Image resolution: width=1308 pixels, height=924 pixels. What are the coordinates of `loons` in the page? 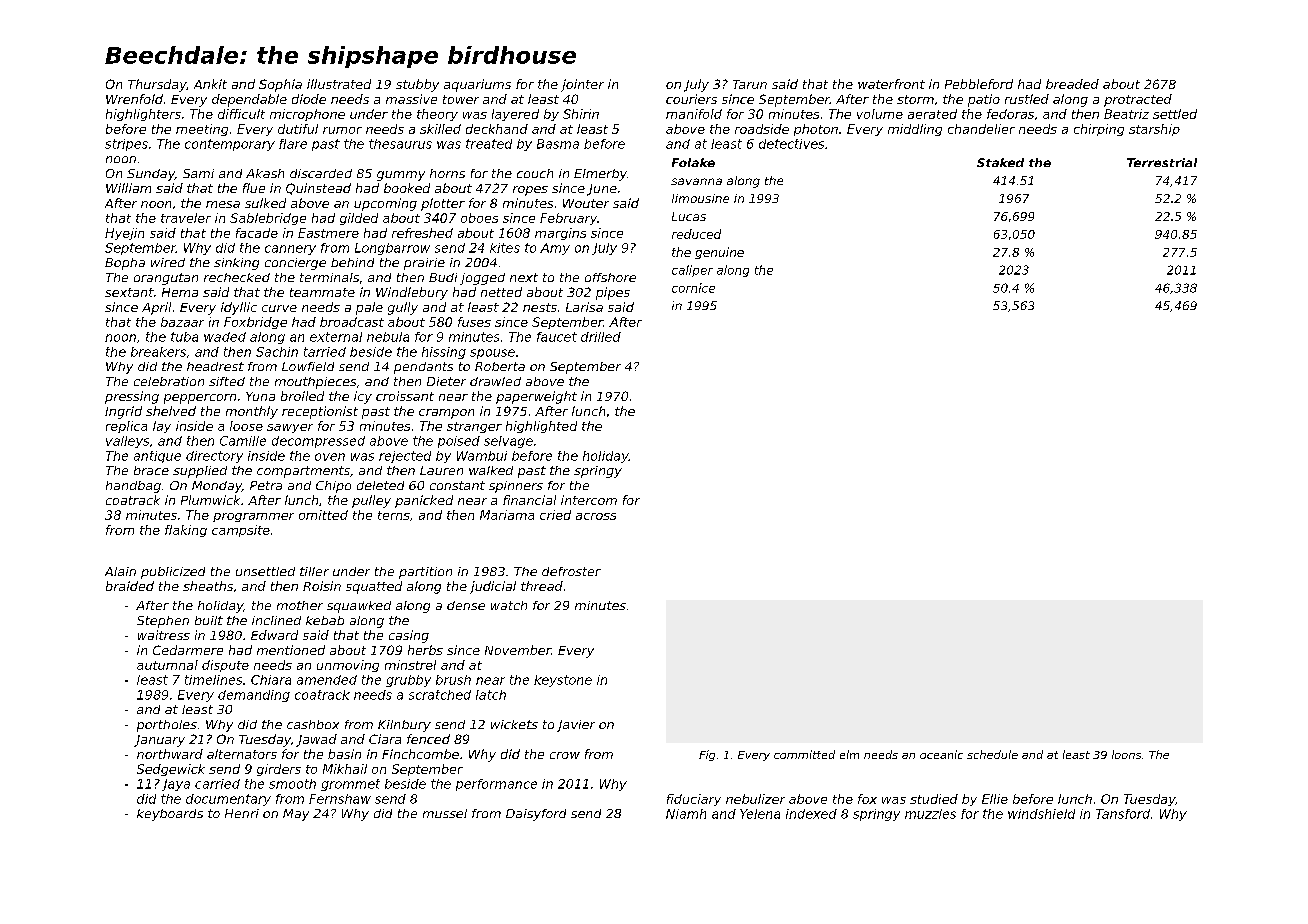 It's located at (1126, 754).
